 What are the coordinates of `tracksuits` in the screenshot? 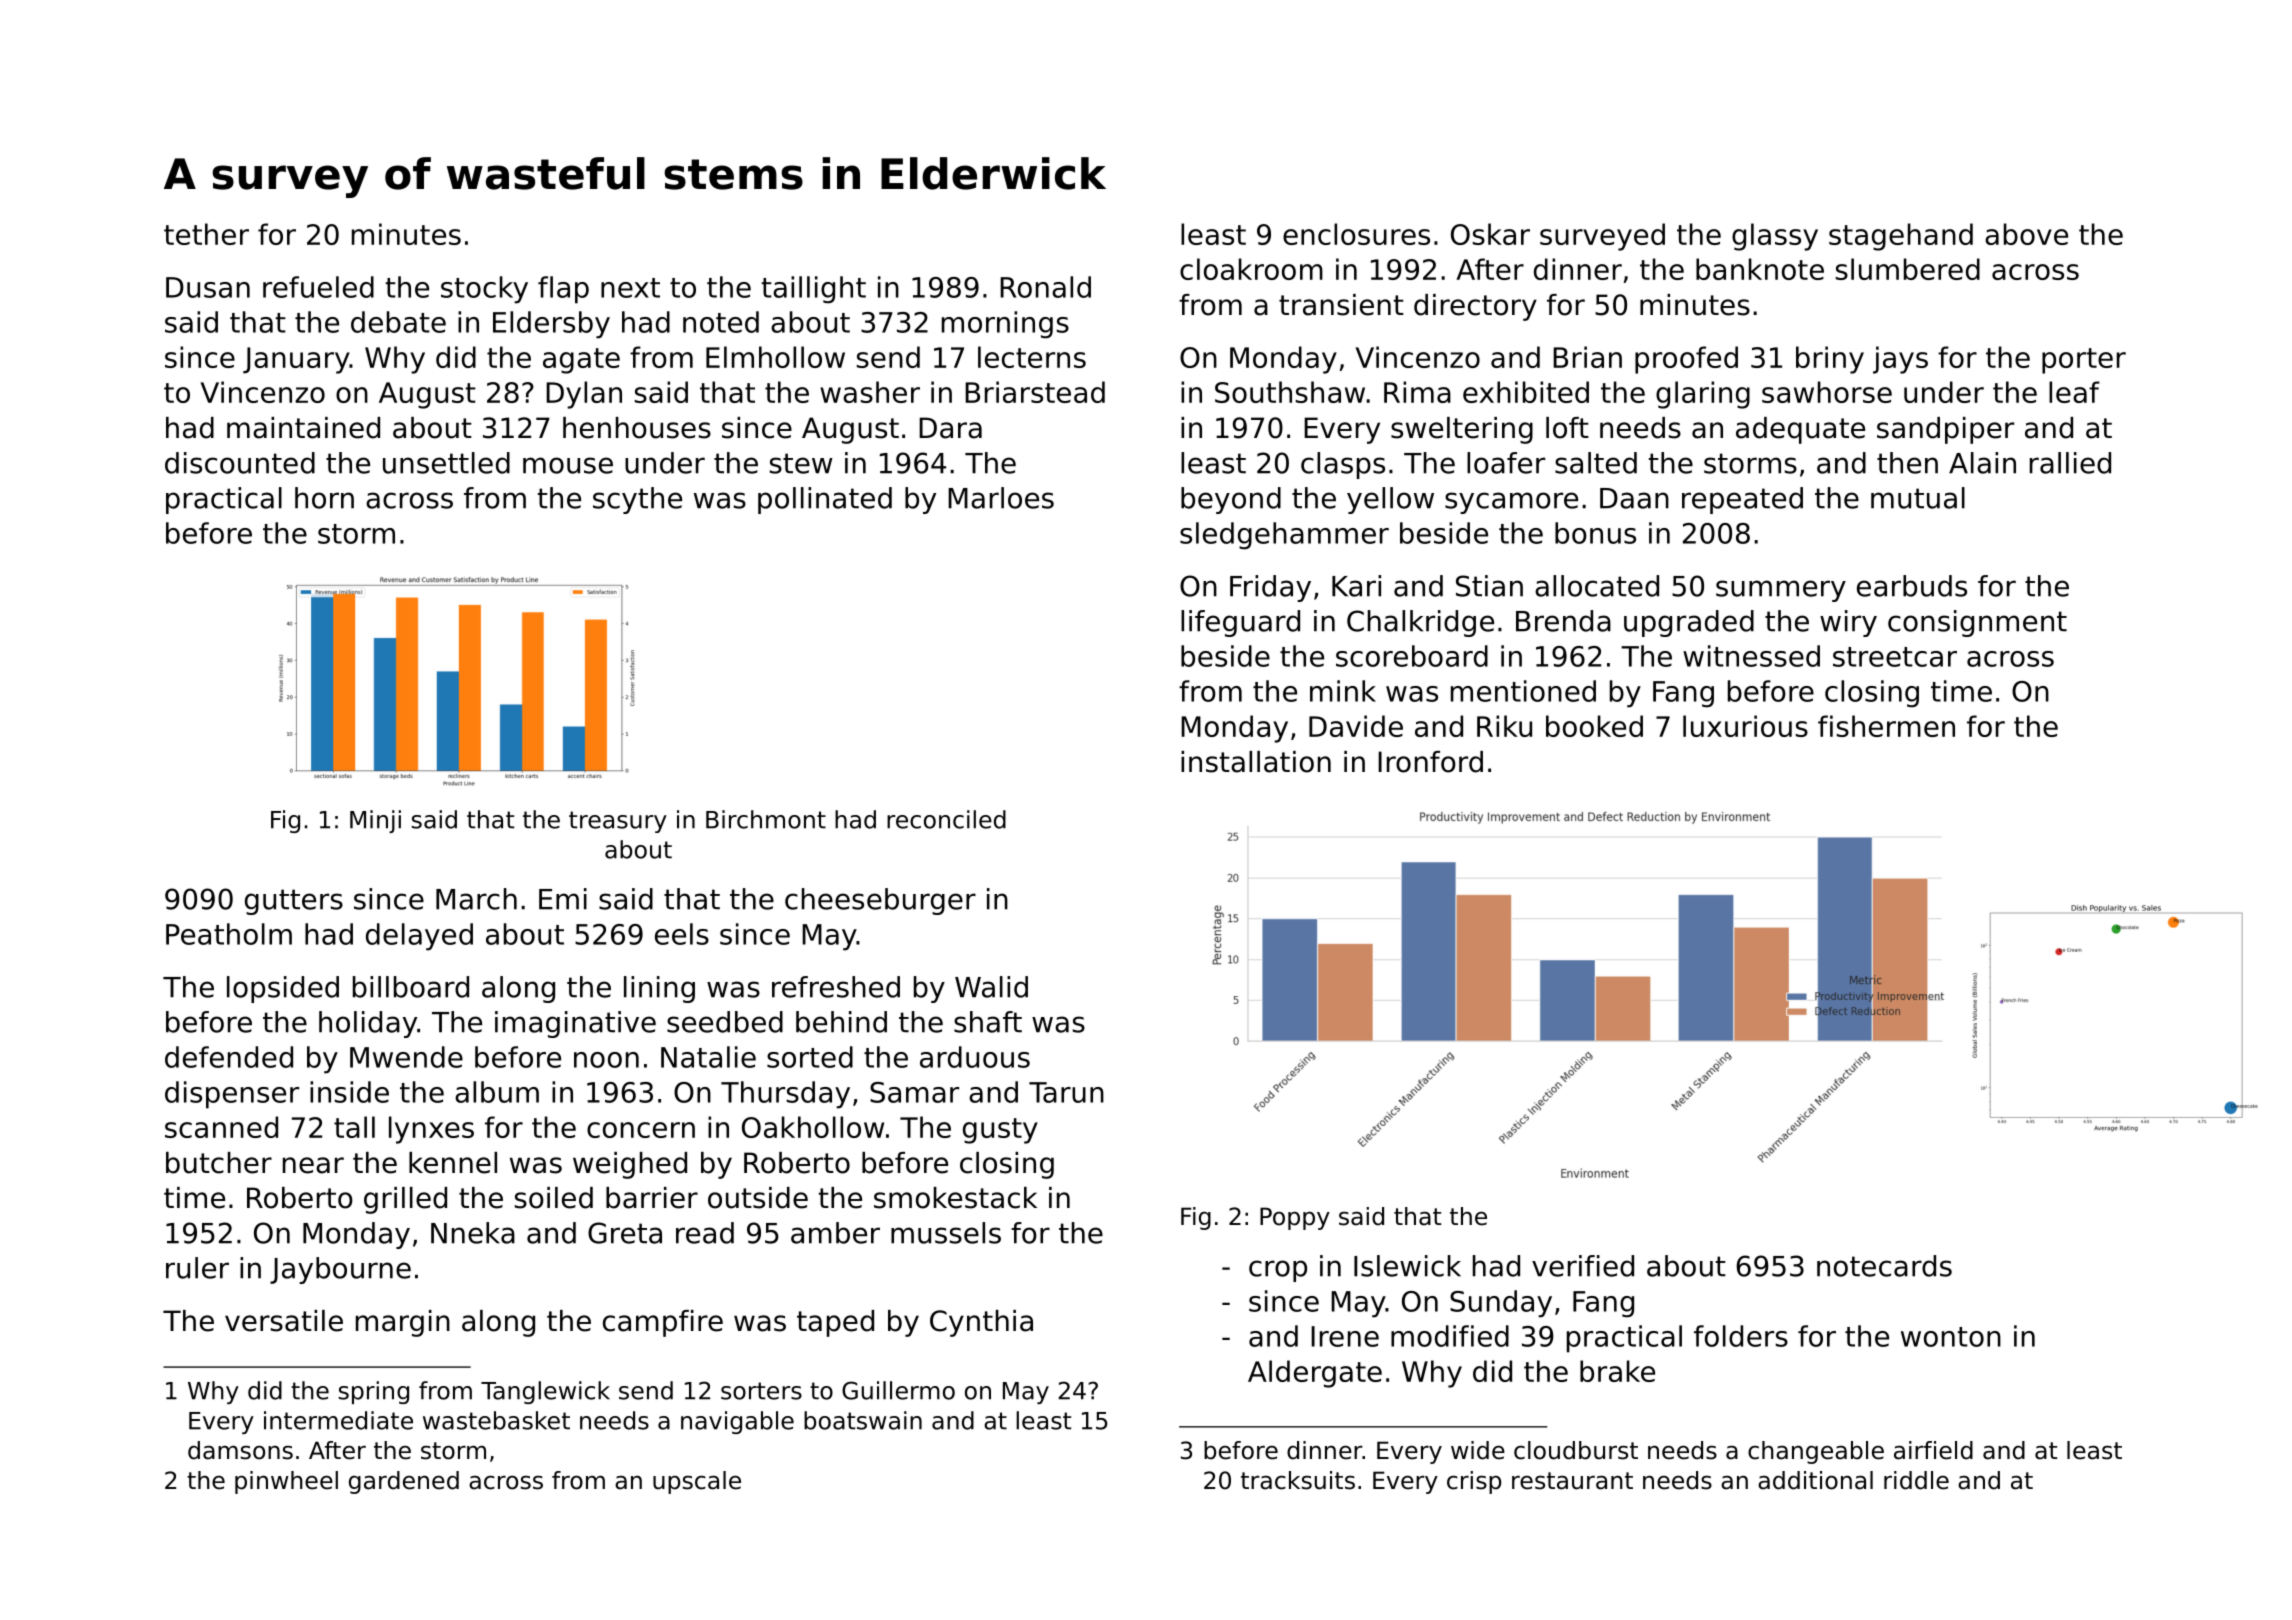 It's located at (1298, 1480).
